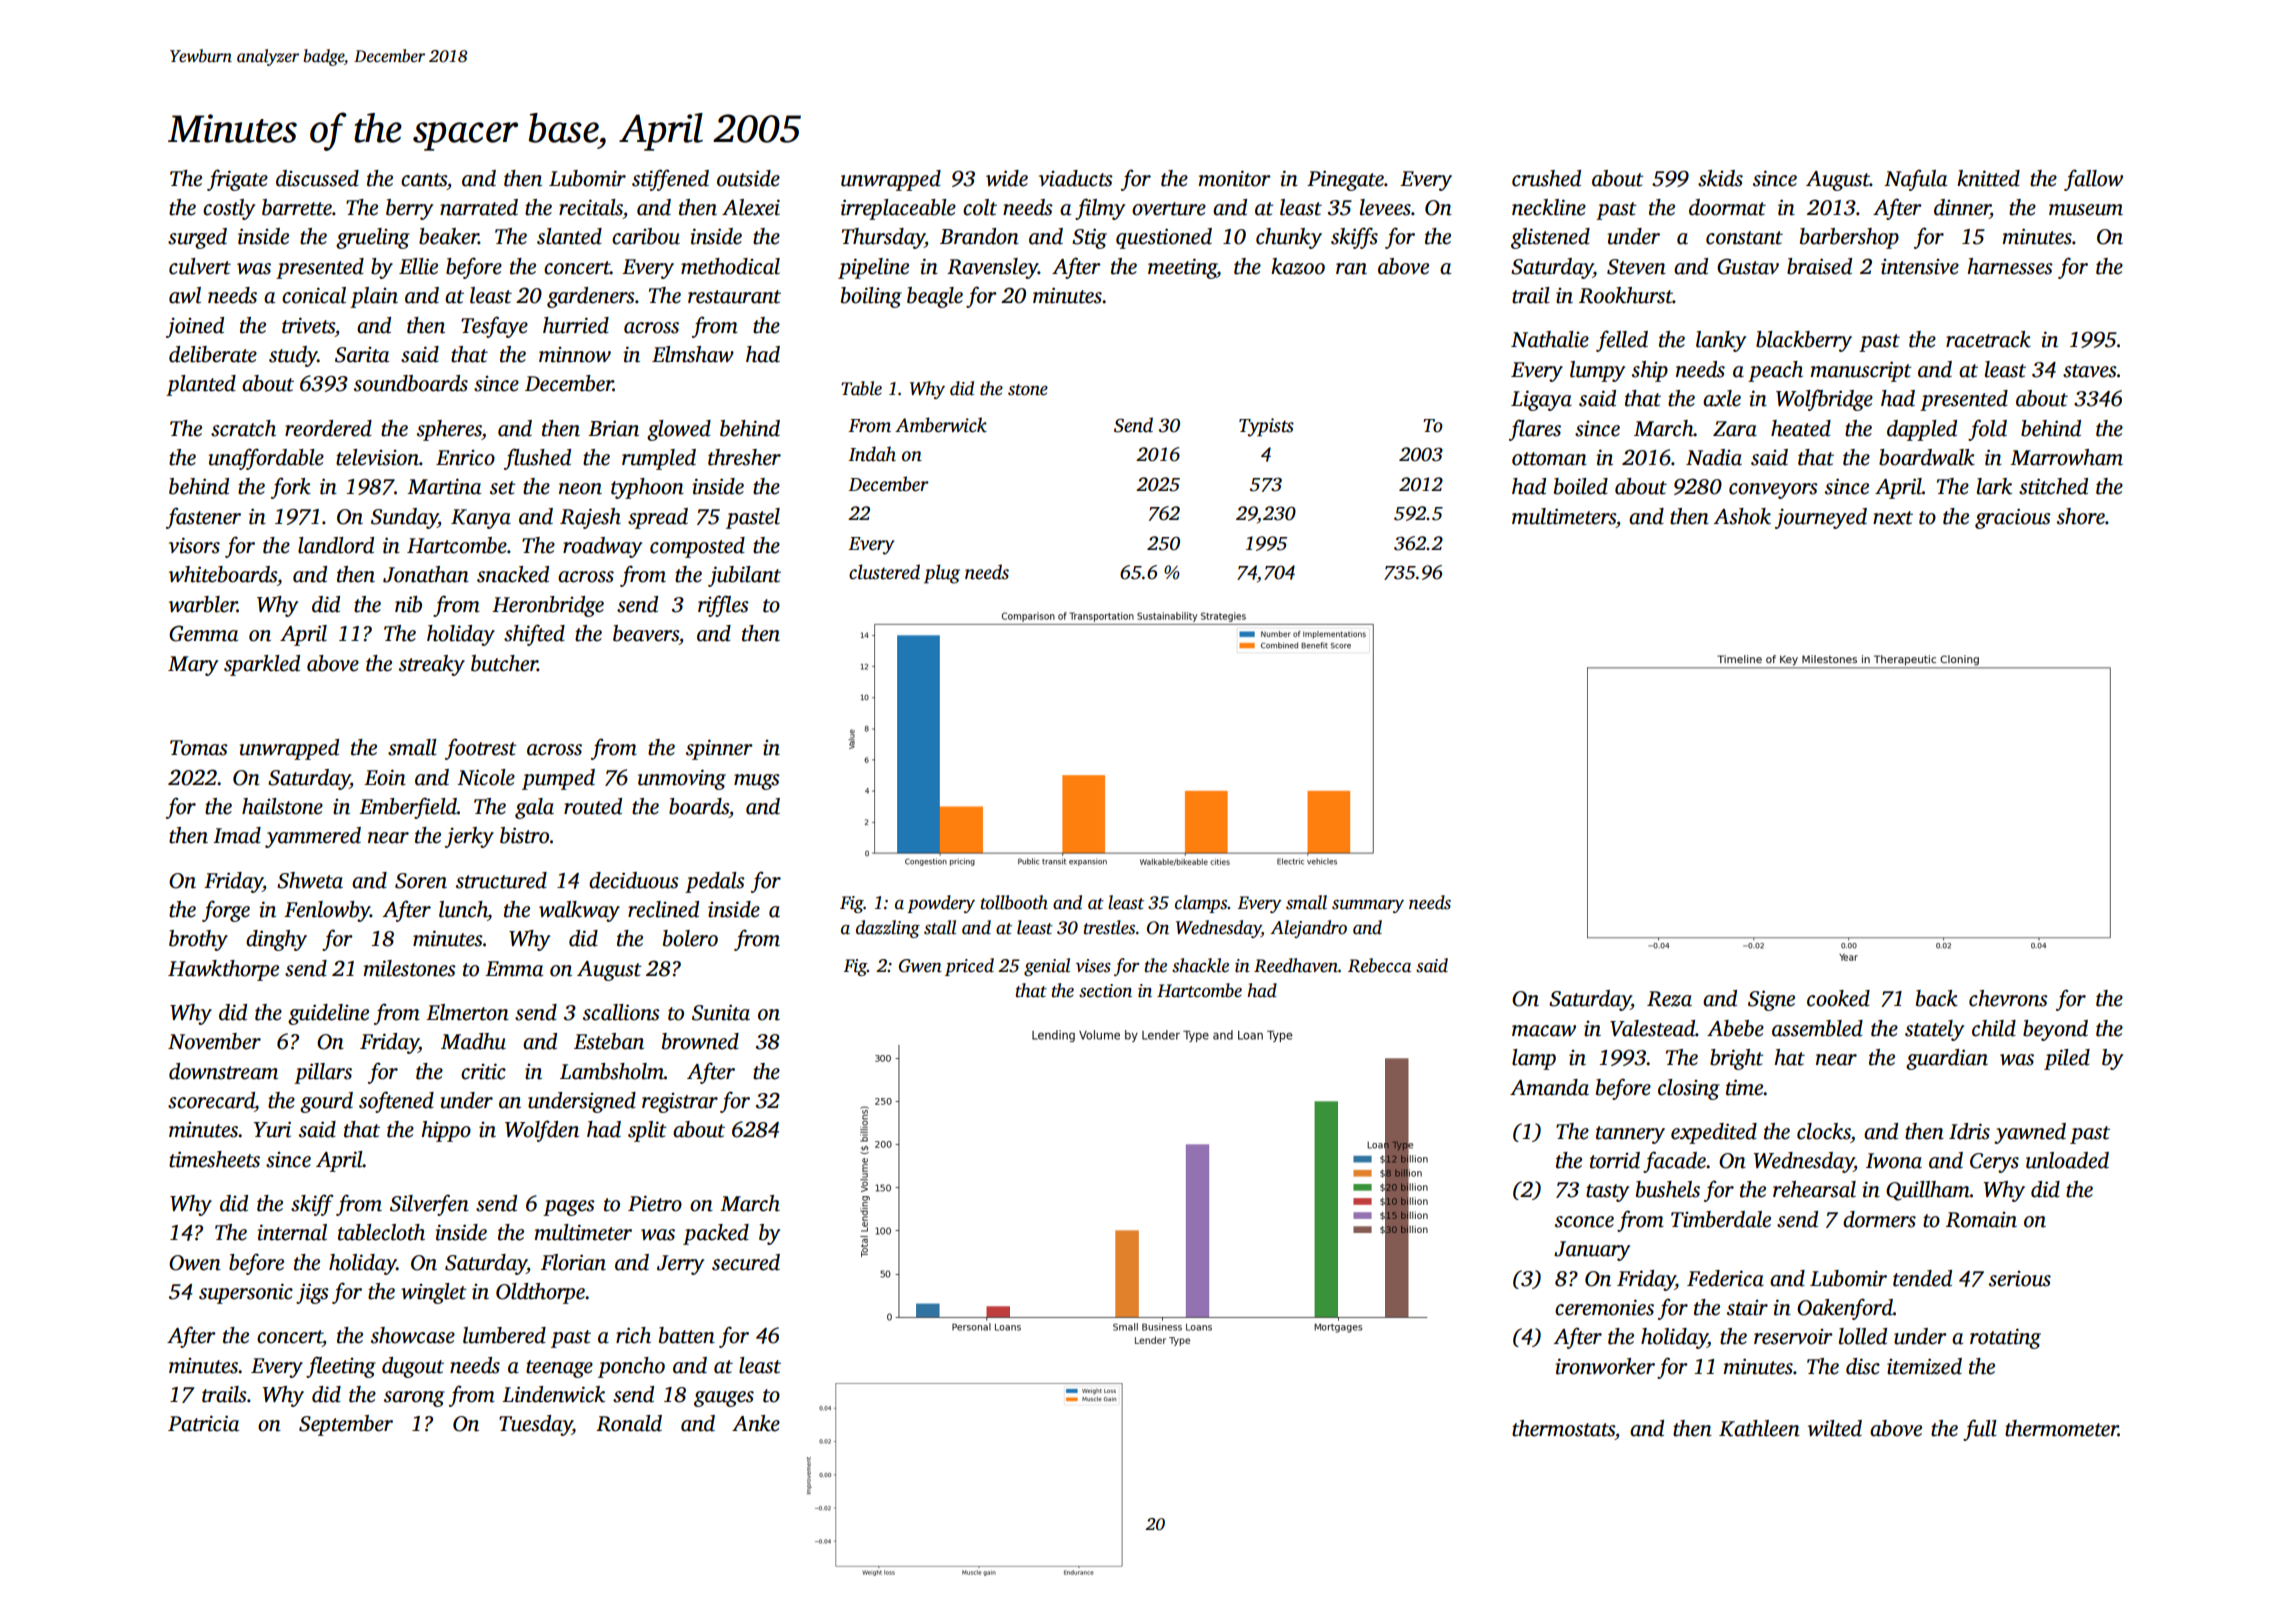 The width and height of the document is (2292, 1620). Describe the element at coordinates (243, 428) in the document. I see `scratch` at that location.
